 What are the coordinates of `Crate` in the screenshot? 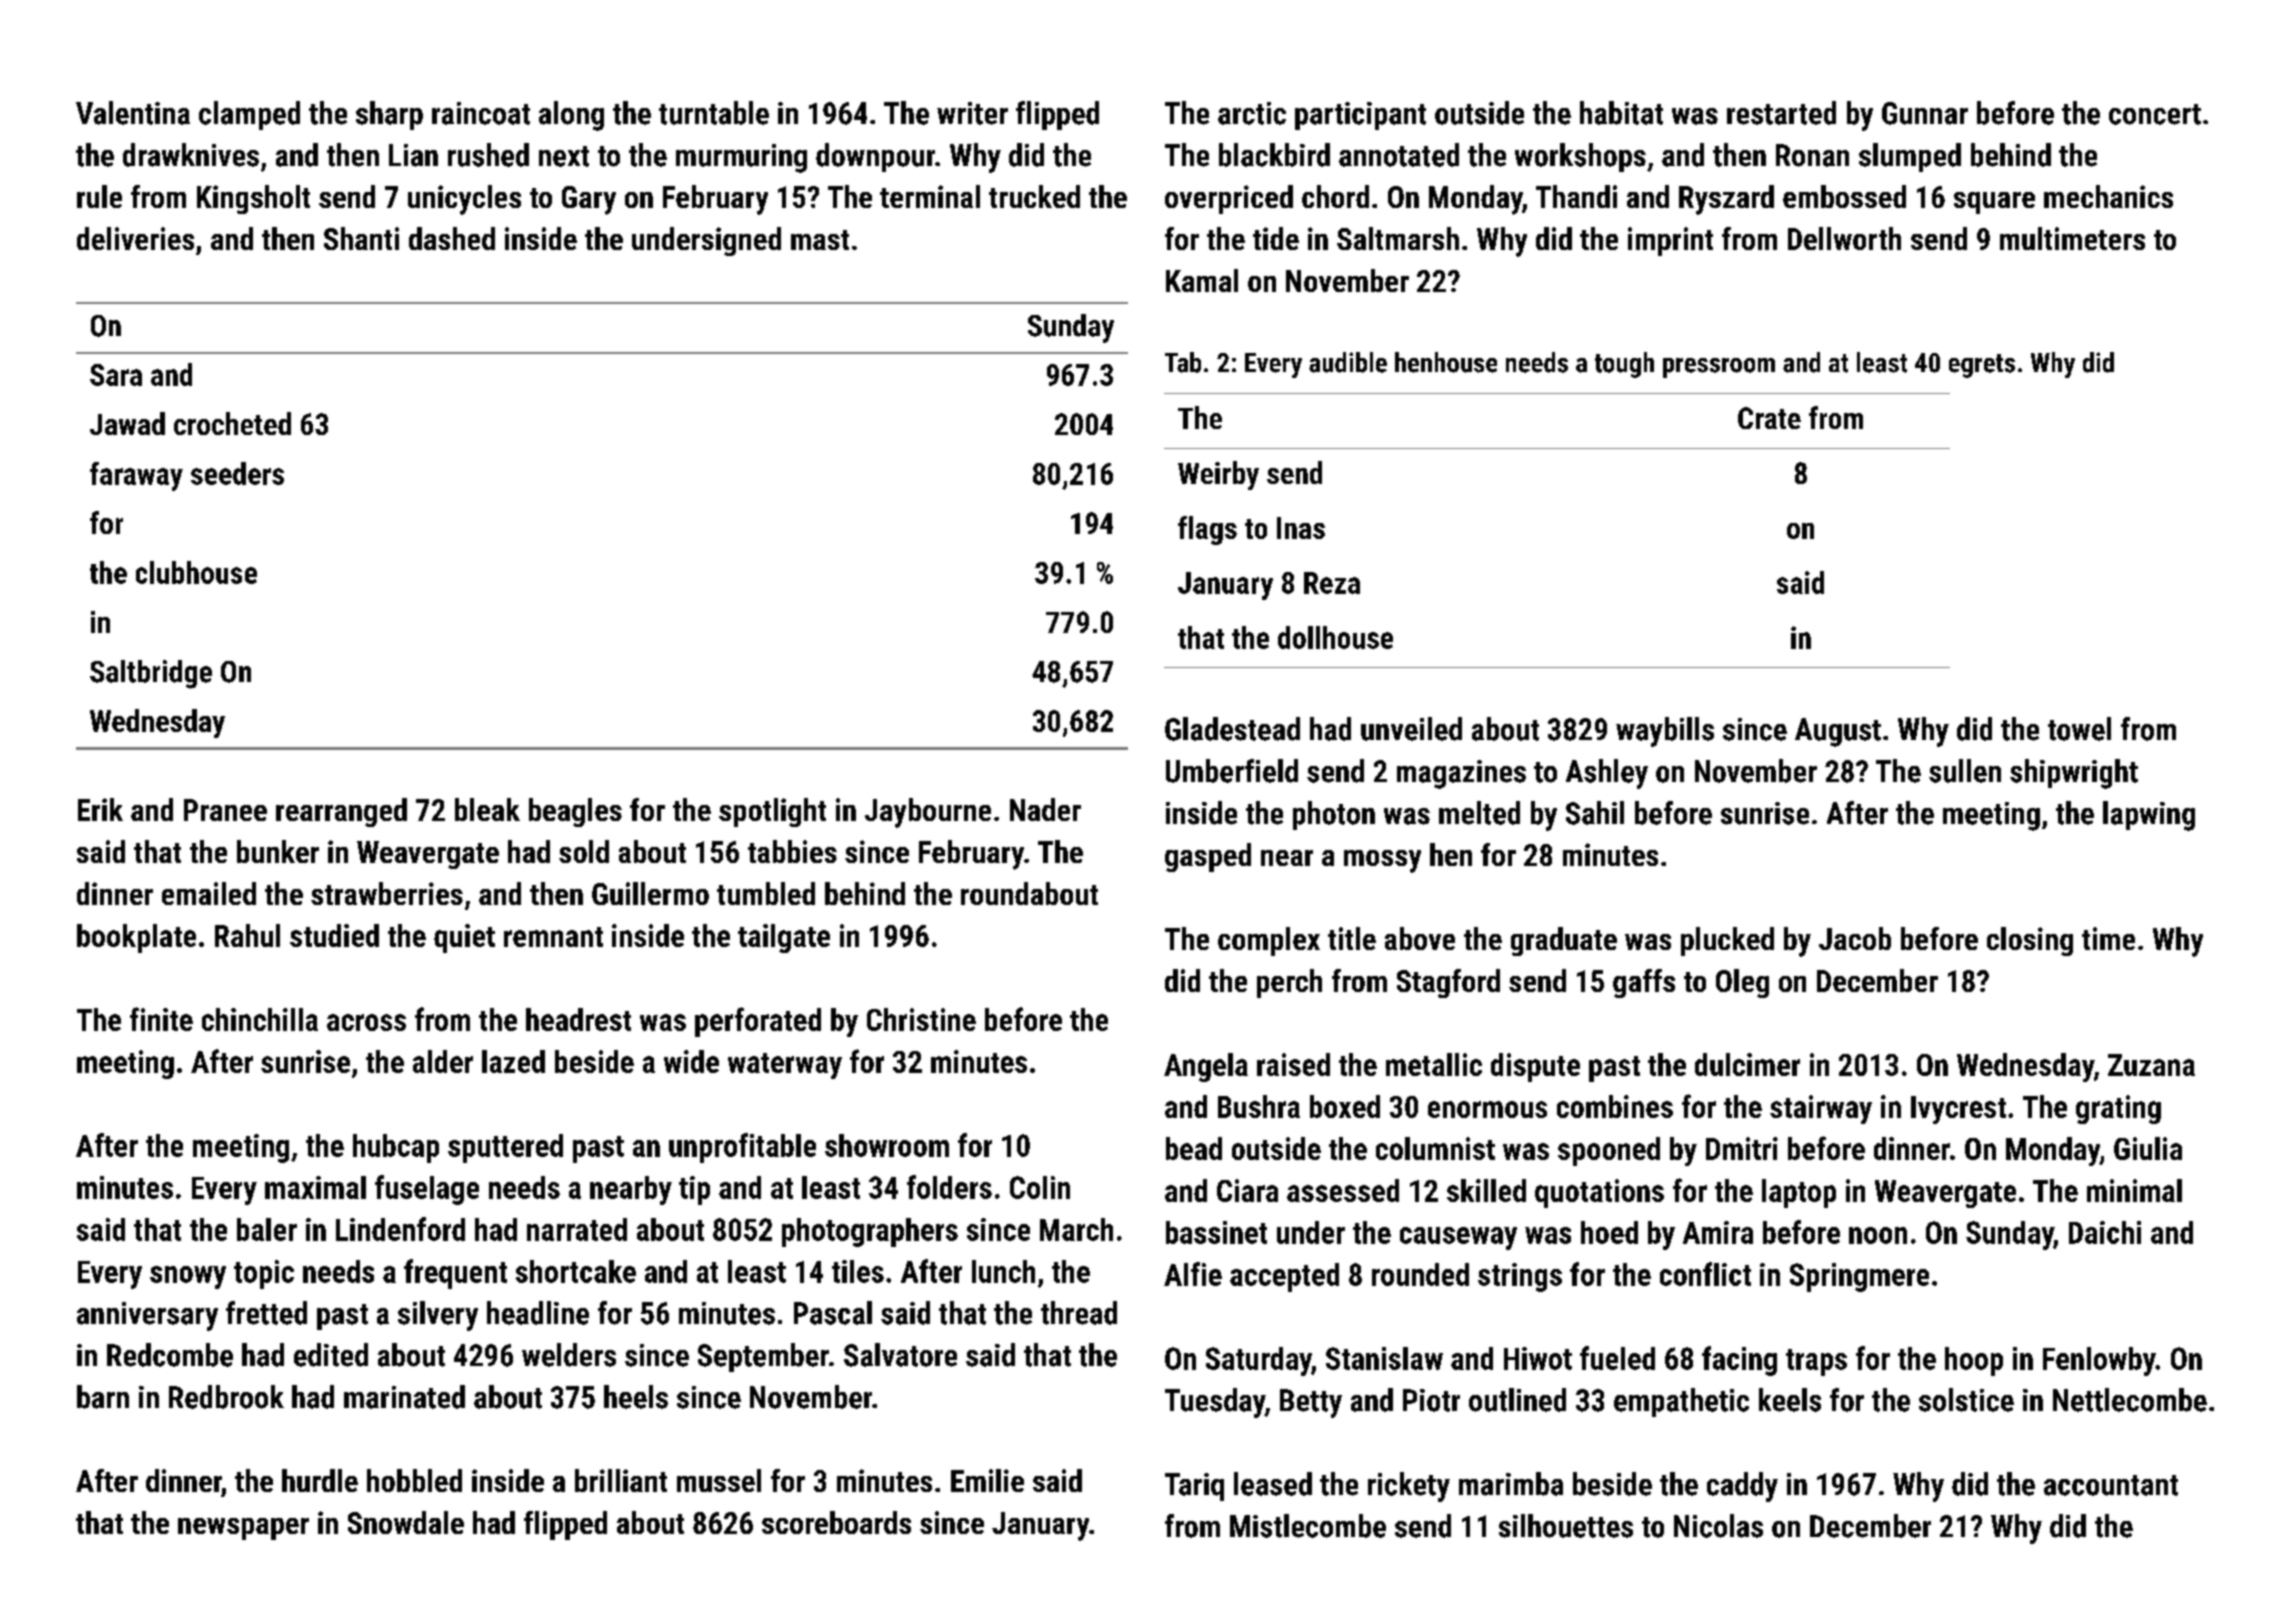 It's located at (1769, 418).
